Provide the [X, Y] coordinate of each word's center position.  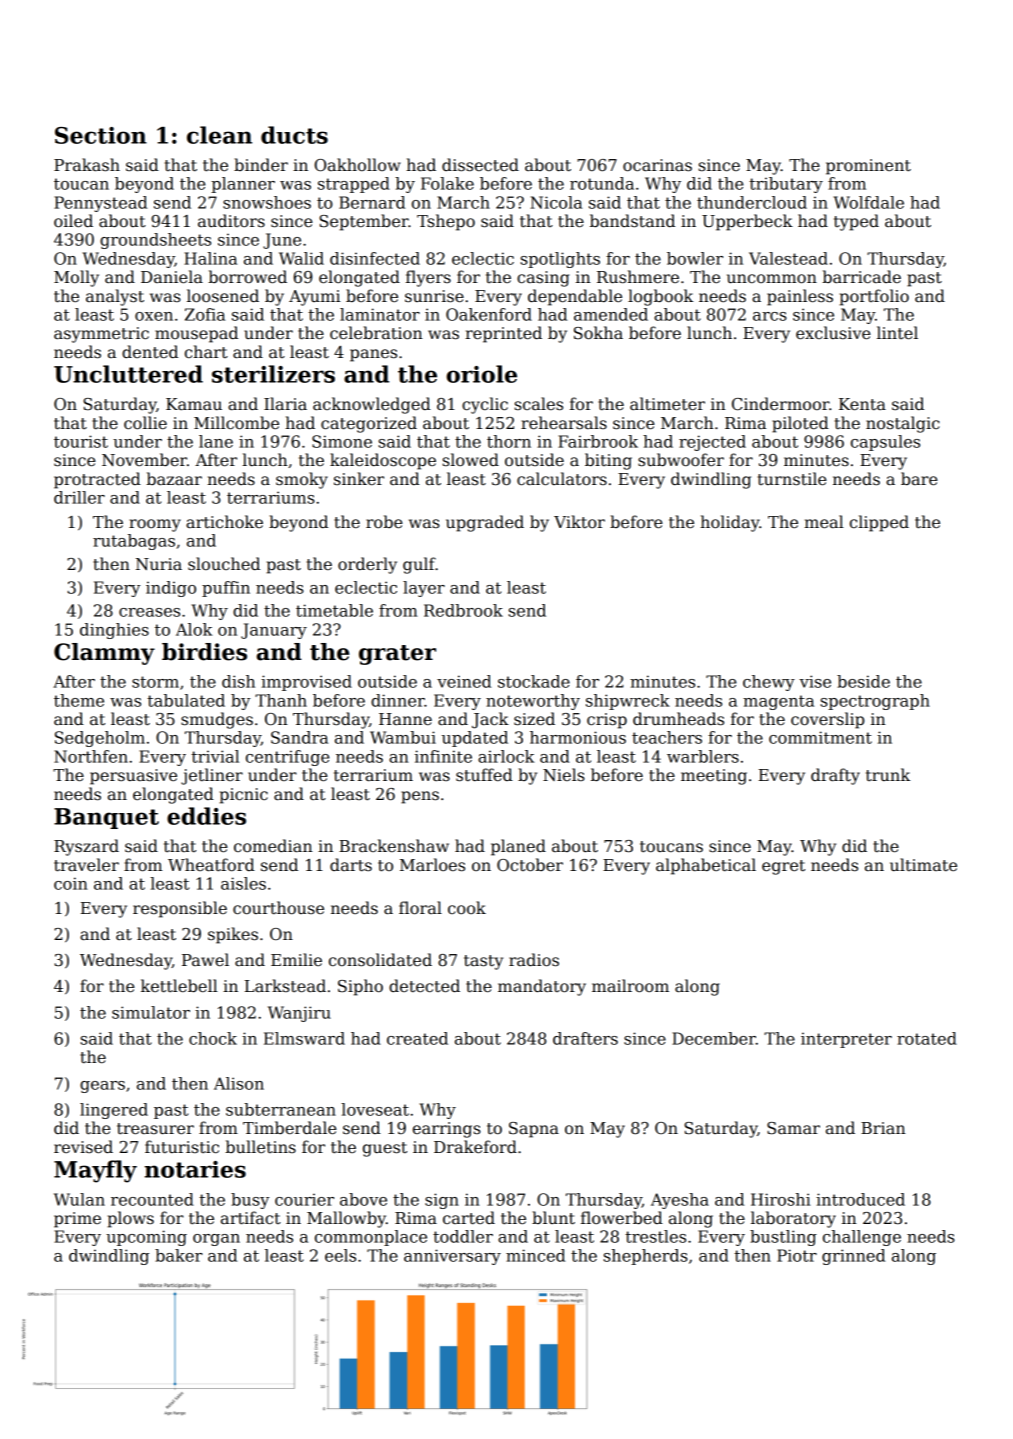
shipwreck [628, 702]
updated [475, 739]
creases [149, 612]
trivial [215, 756]
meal [824, 522]
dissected [480, 165]
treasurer [155, 1129]
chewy [769, 683]
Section [101, 135]
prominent [868, 167]
